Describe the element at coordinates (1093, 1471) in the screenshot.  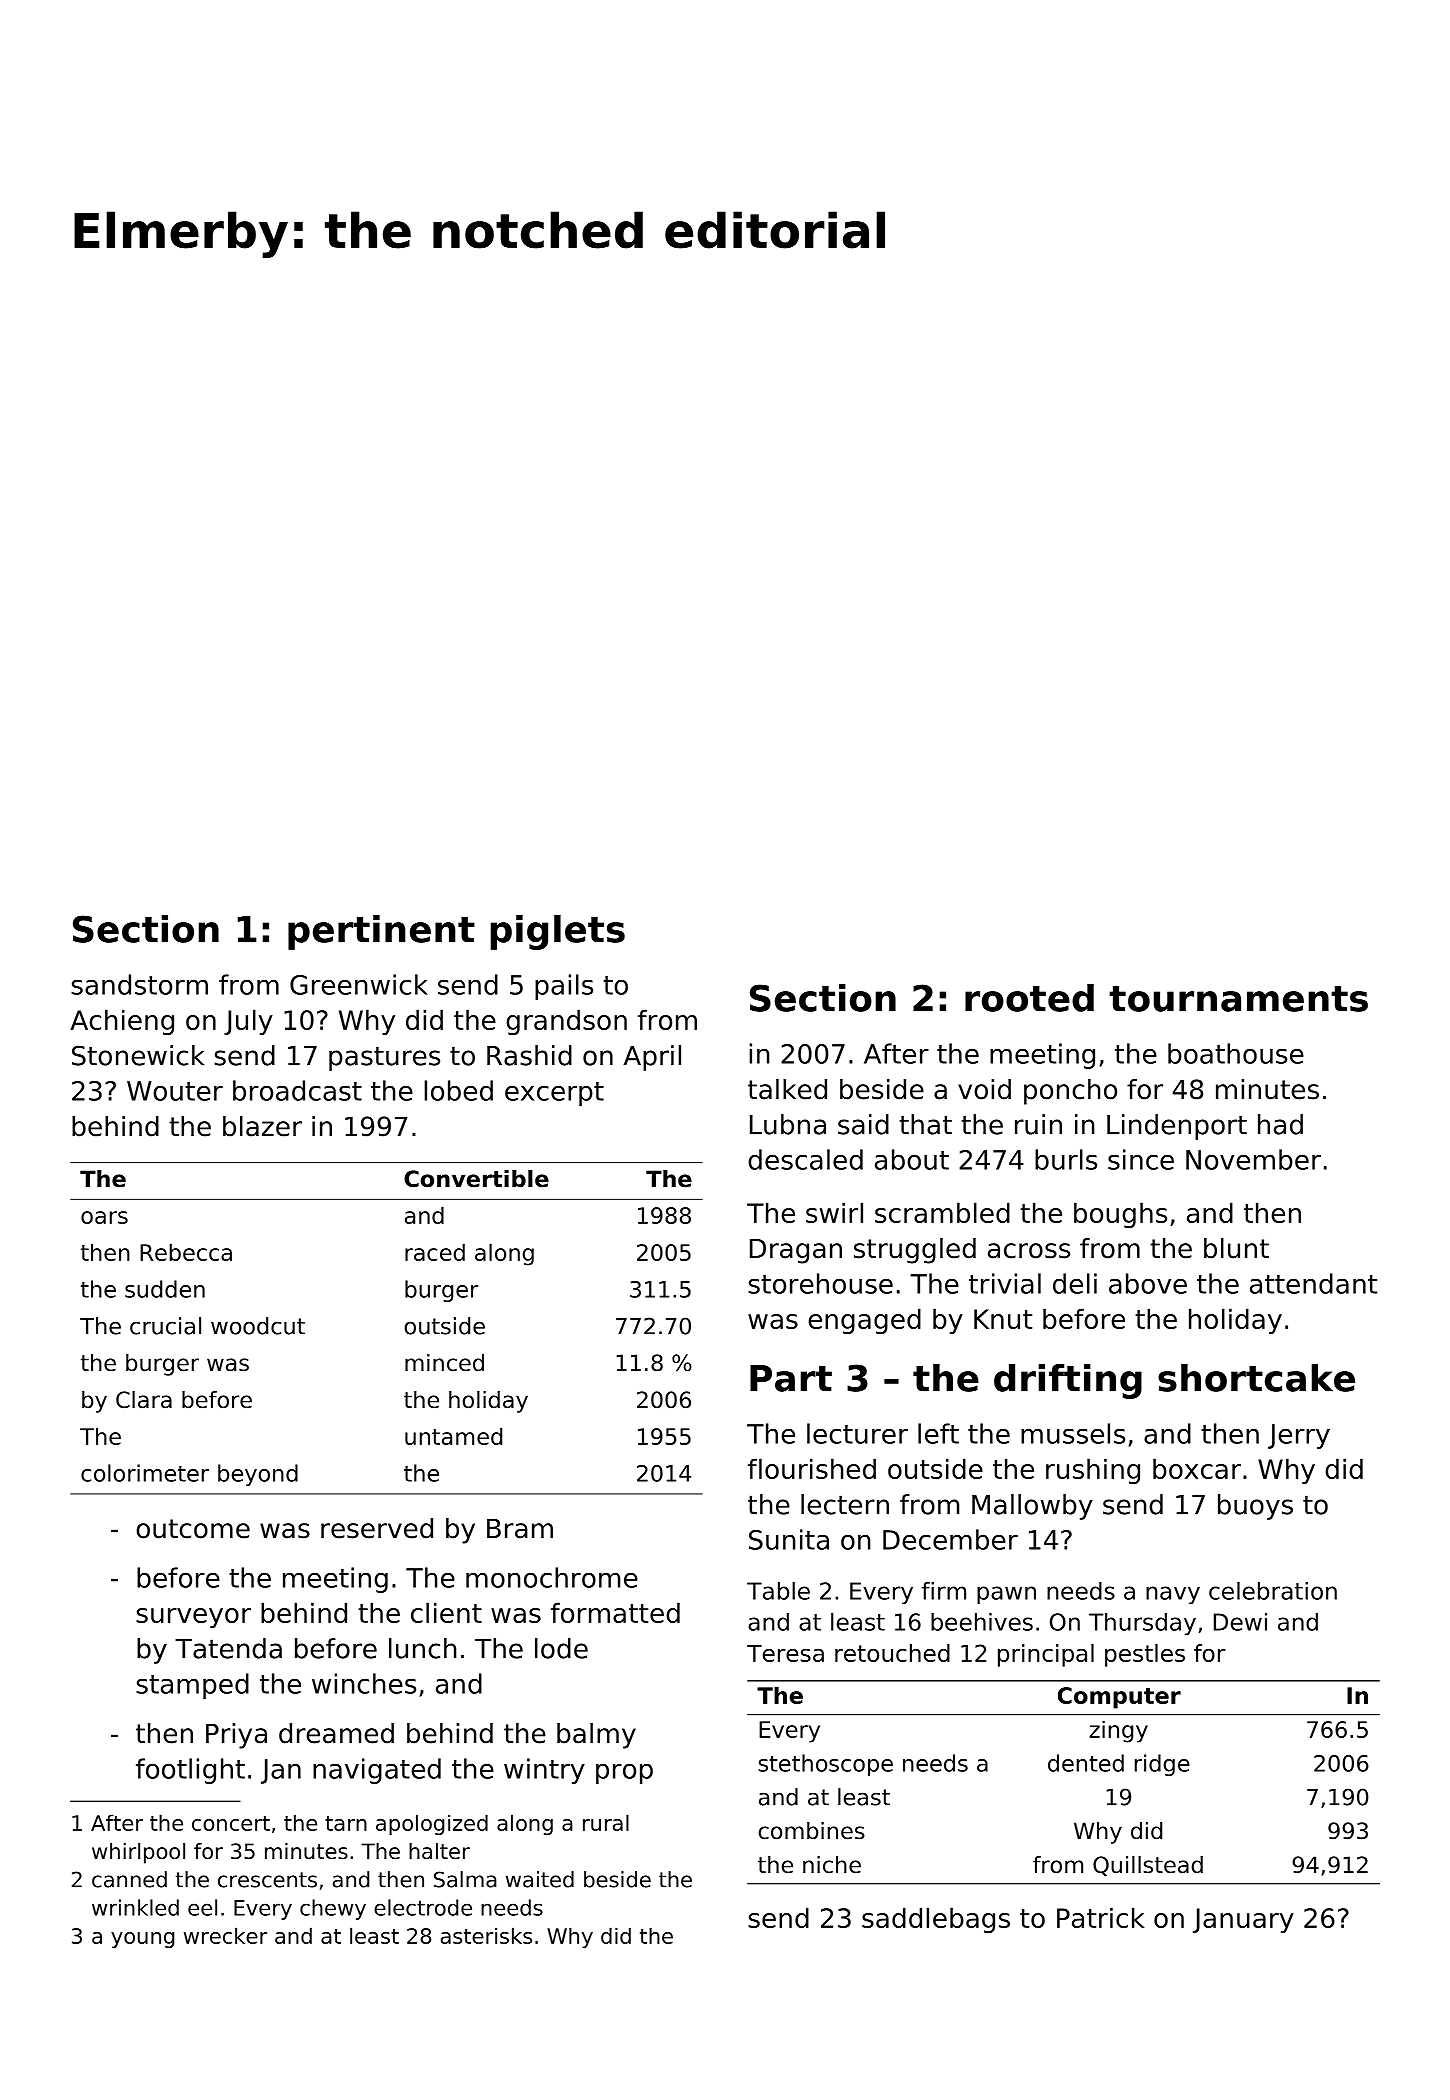
I see `rushing` at that location.
